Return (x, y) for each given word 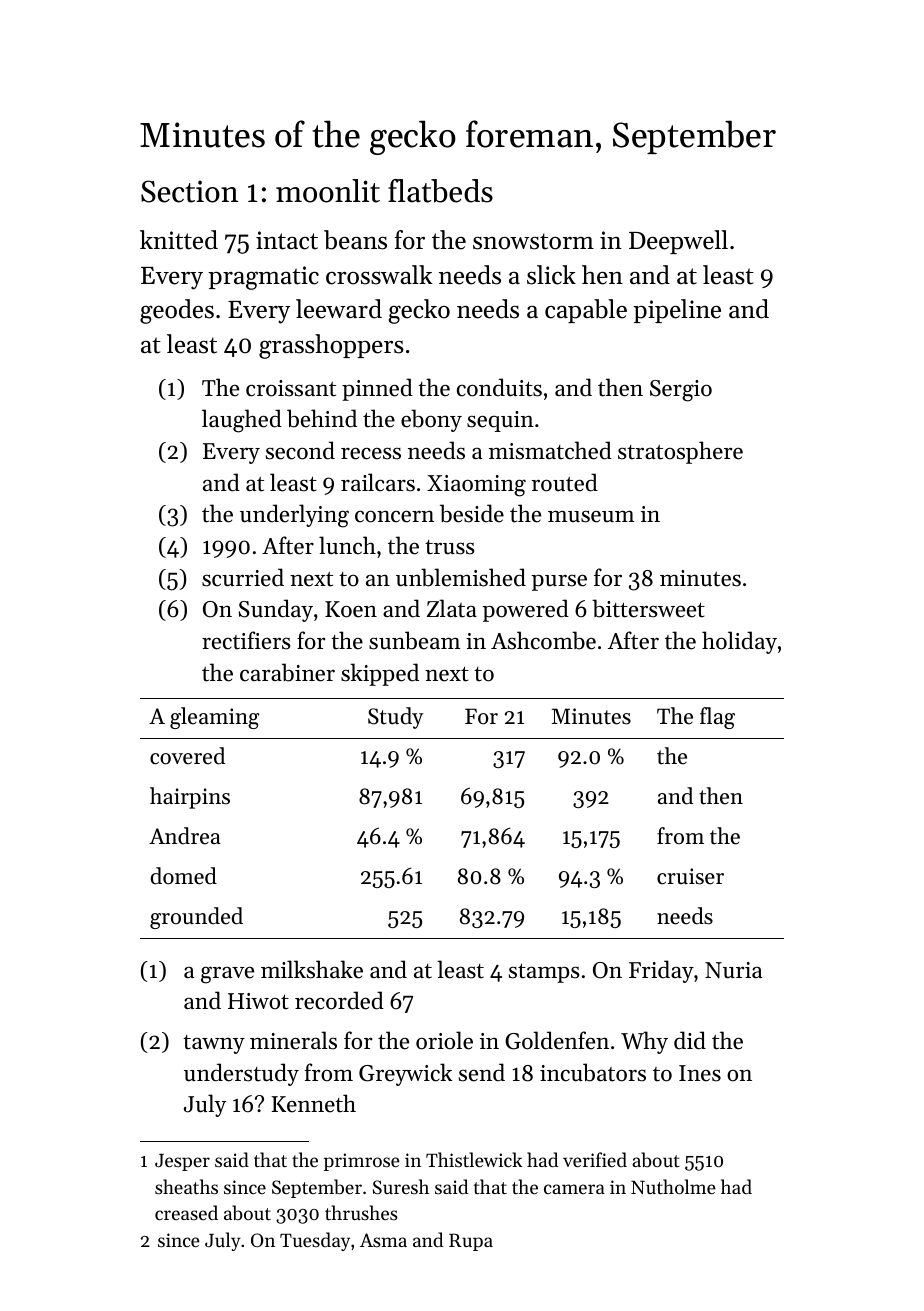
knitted (179, 240)
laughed (242, 421)
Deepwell (678, 242)
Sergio (681, 391)
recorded (339, 1000)
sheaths (186, 1186)
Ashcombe (543, 640)
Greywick (405, 1074)
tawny (214, 1044)
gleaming (214, 718)
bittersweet (648, 608)
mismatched (550, 450)
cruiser (690, 876)
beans (355, 240)
